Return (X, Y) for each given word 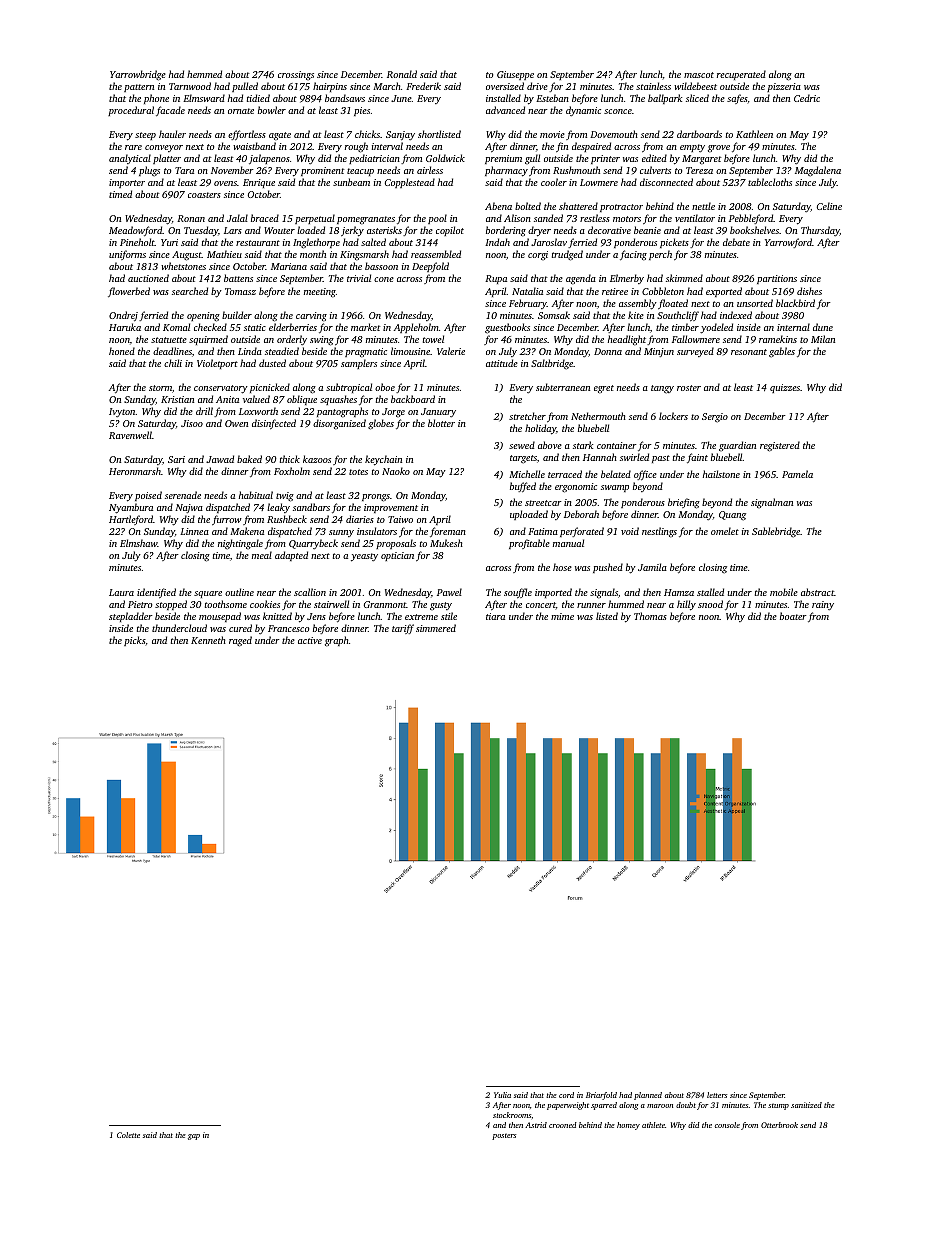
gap (194, 1137)
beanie (647, 230)
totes (358, 472)
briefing (684, 503)
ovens (225, 183)
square (208, 594)
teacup (360, 172)
